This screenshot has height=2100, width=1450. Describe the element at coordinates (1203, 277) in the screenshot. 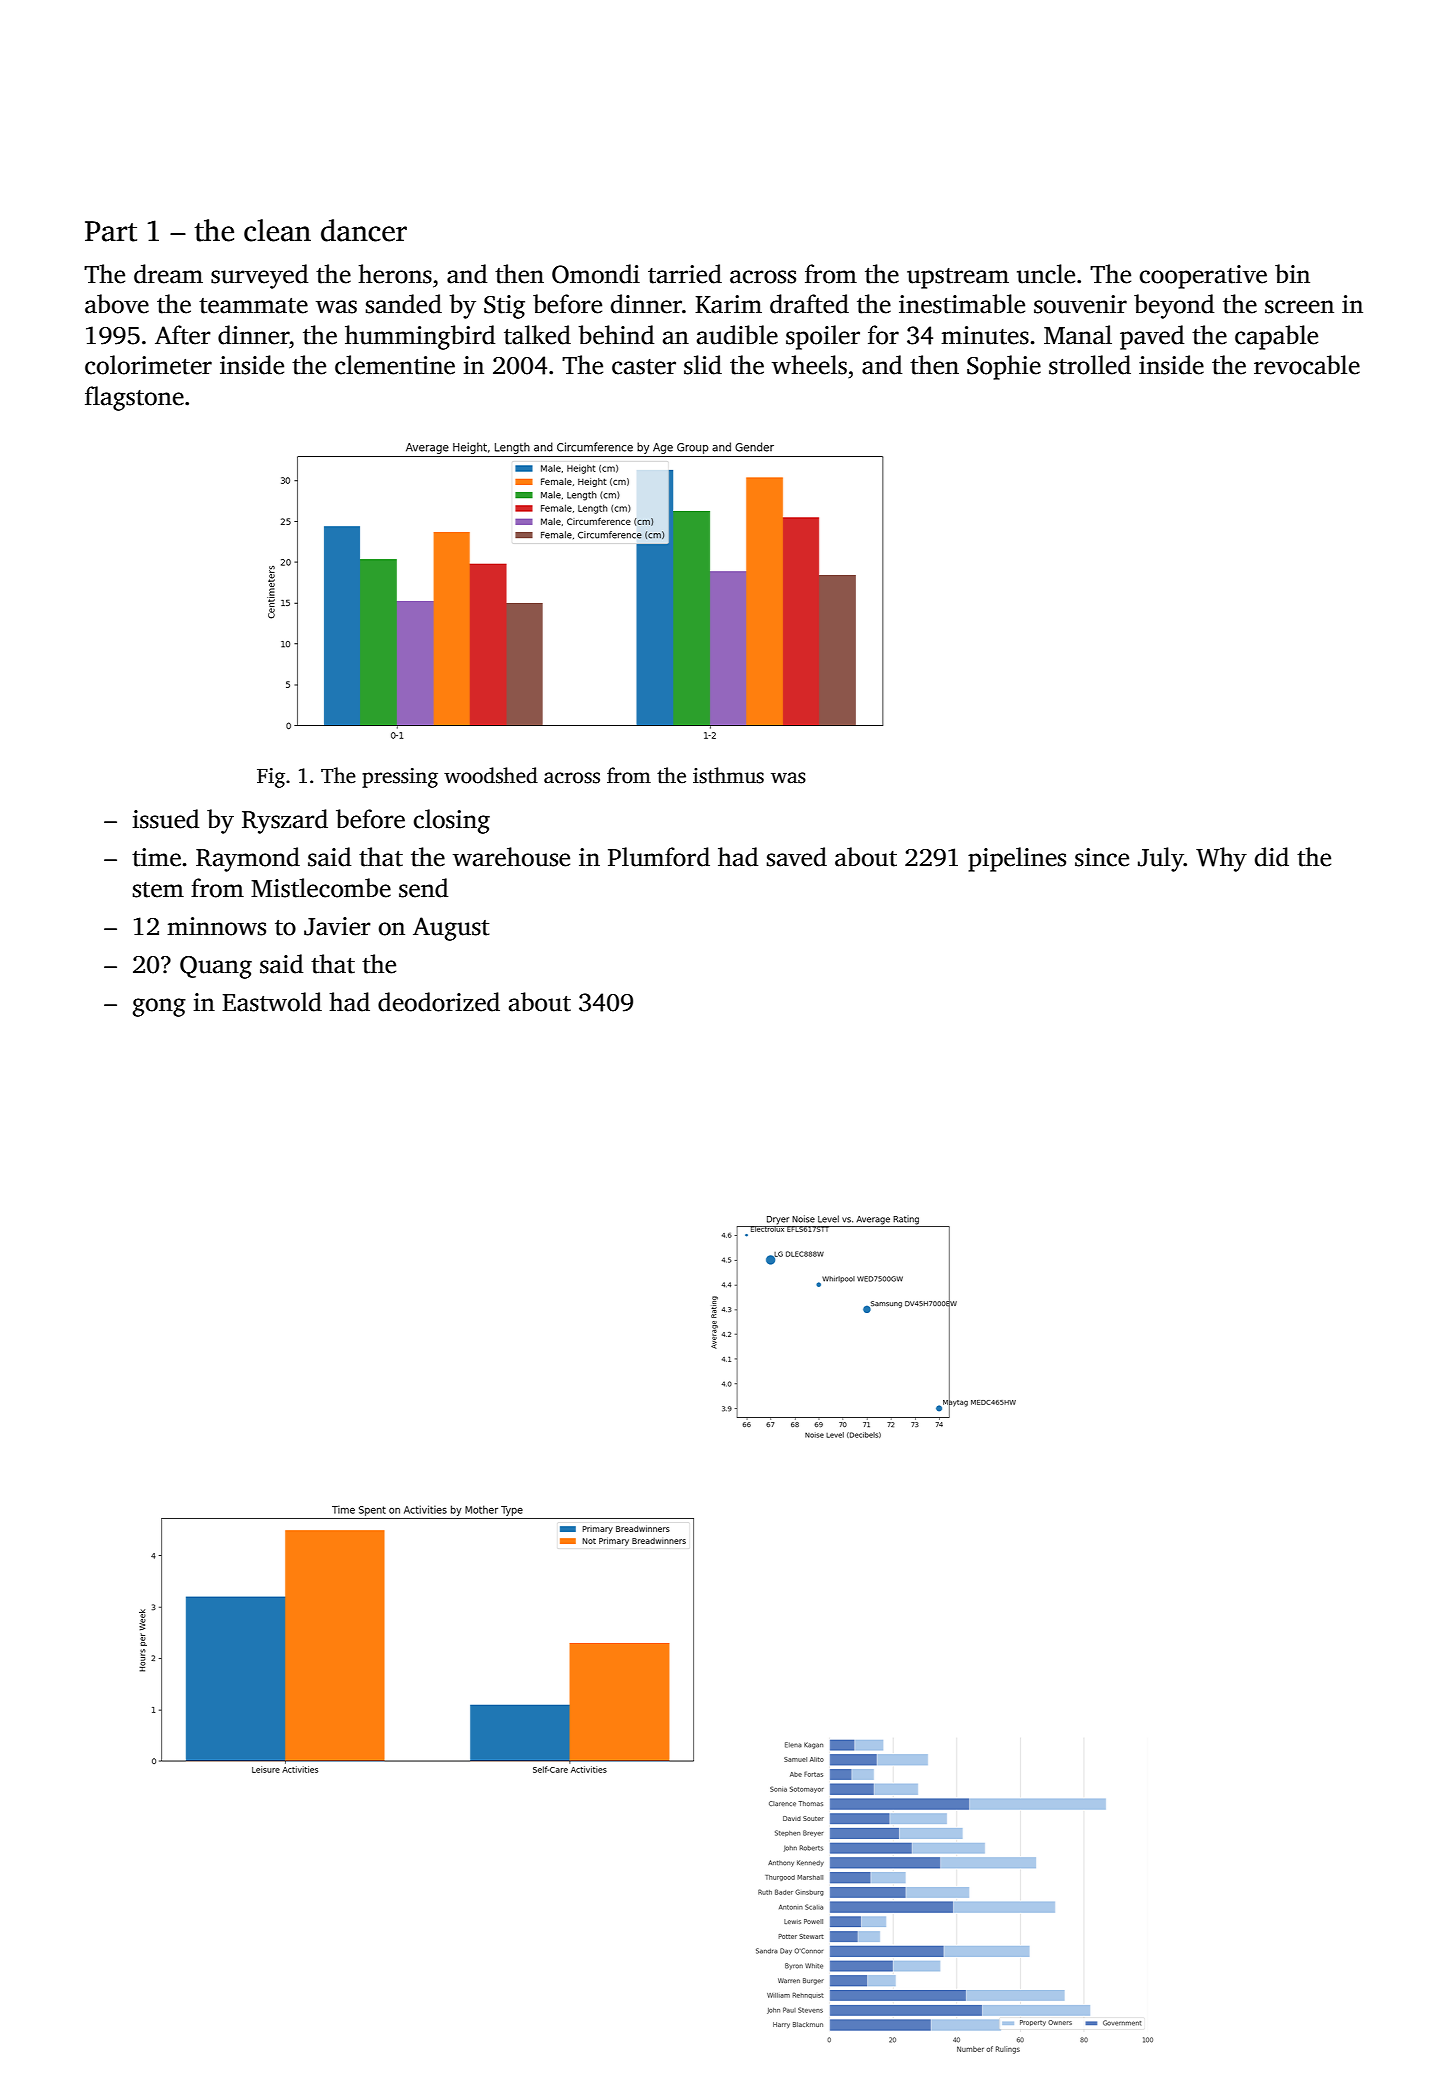

I see `cooperative` at that location.
